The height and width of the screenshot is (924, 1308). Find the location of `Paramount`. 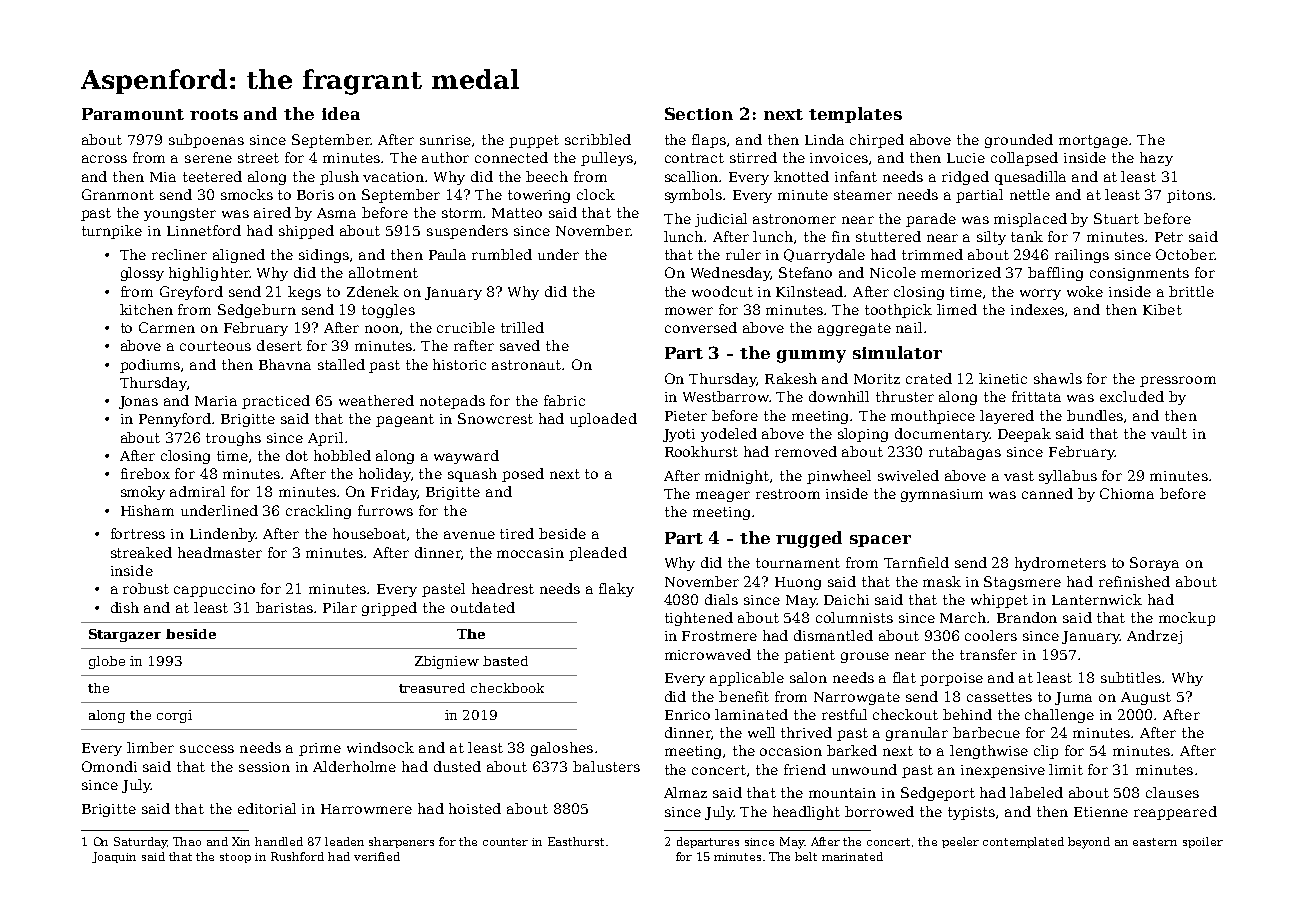

Paramount is located at coordinates (133, 114).
